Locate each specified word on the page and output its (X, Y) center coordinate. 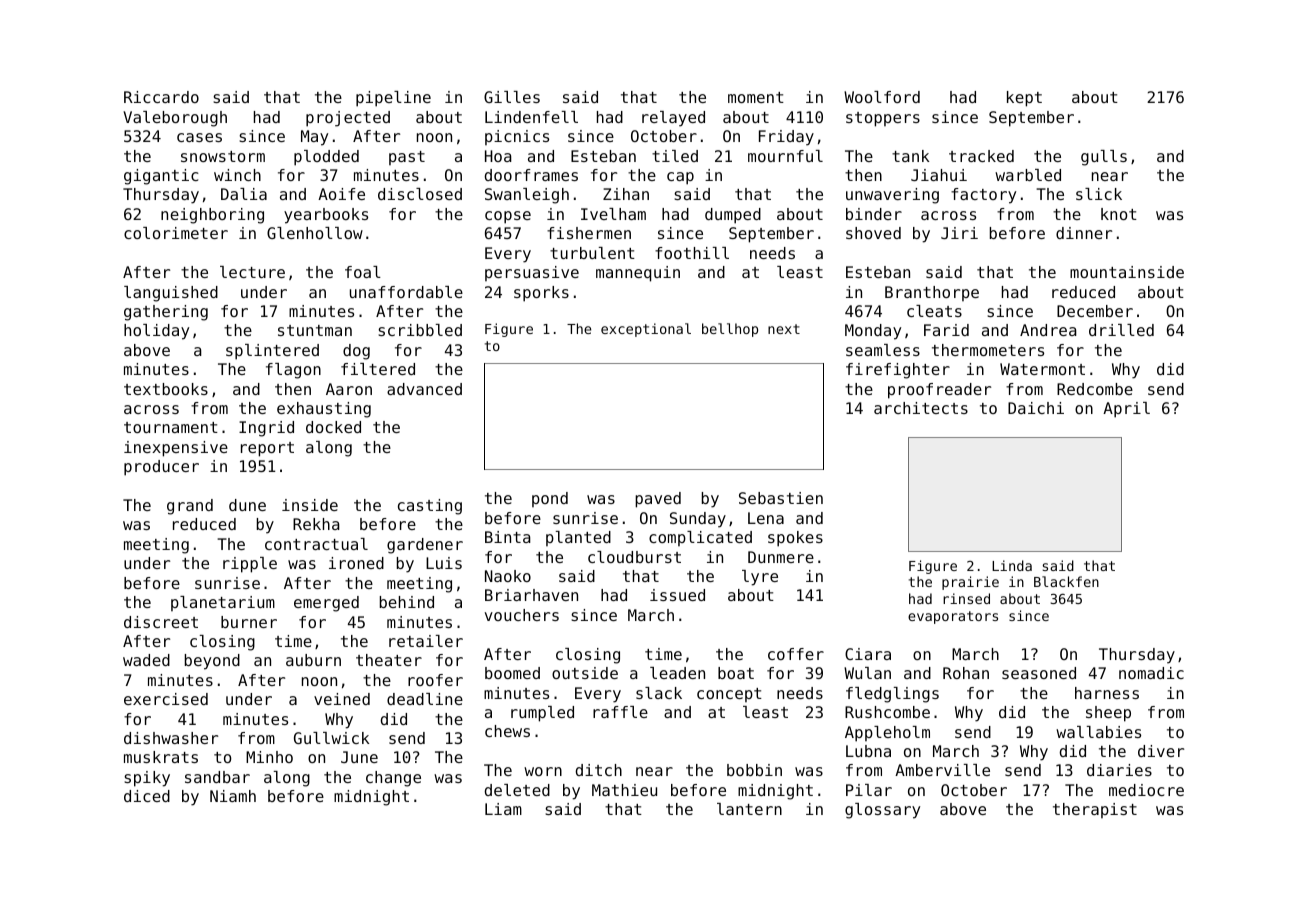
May (314, 138)
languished (171, 294)
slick (1099, 194)
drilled (1121, 330)
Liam (503, 809)
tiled (675, 156)
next (784, 329)
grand (190, 507)
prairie (970, 583)
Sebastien (781, 498)
